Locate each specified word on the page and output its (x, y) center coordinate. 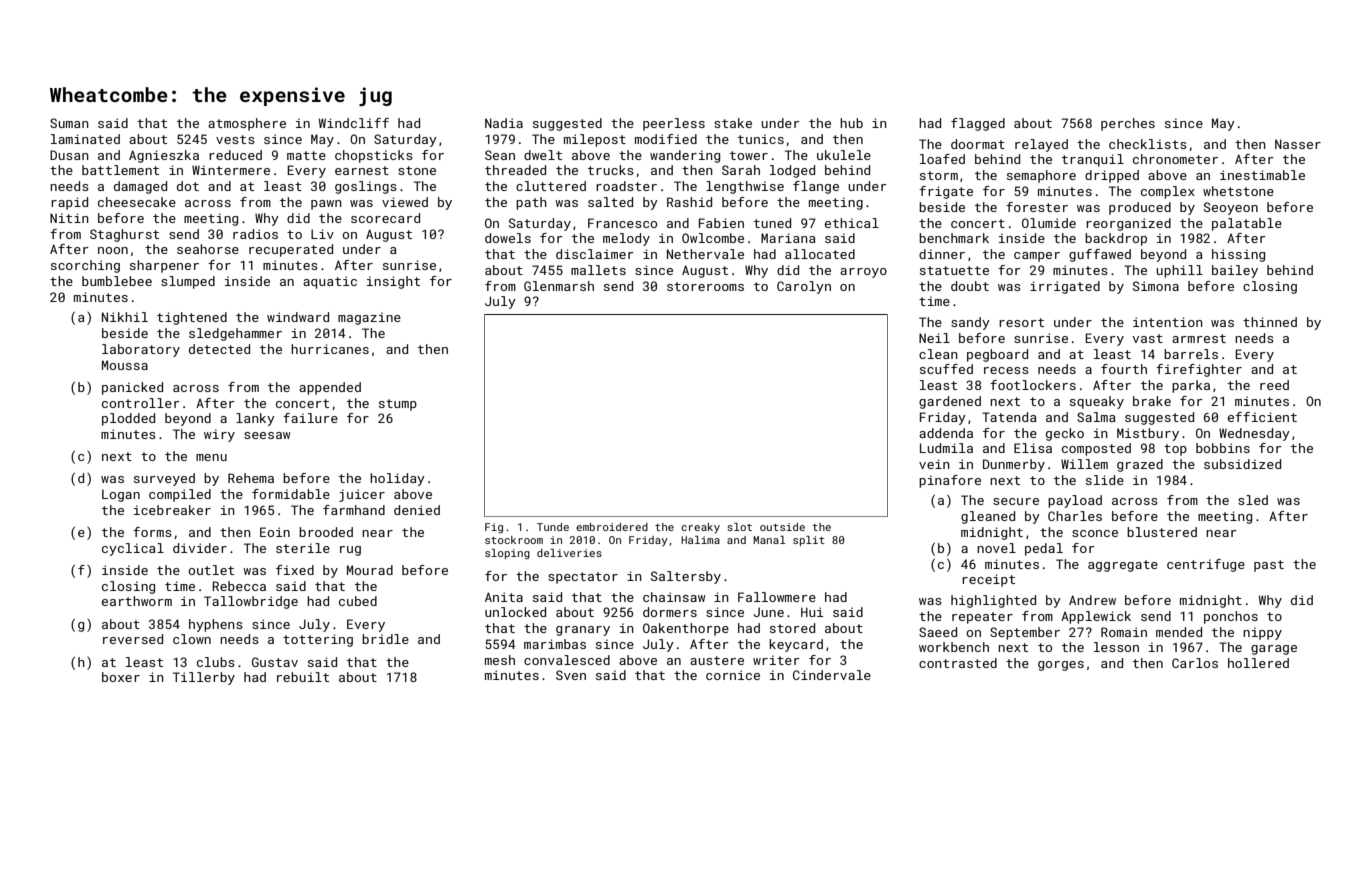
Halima (700, 540)
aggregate (1123, 566)
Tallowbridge (251, 602)
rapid (69, 203)
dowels (508, 238)
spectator (583, 578)
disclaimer (595, 254)
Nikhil (125, 317)
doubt (970, 286)
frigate (946, 192)
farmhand (354, 510)
